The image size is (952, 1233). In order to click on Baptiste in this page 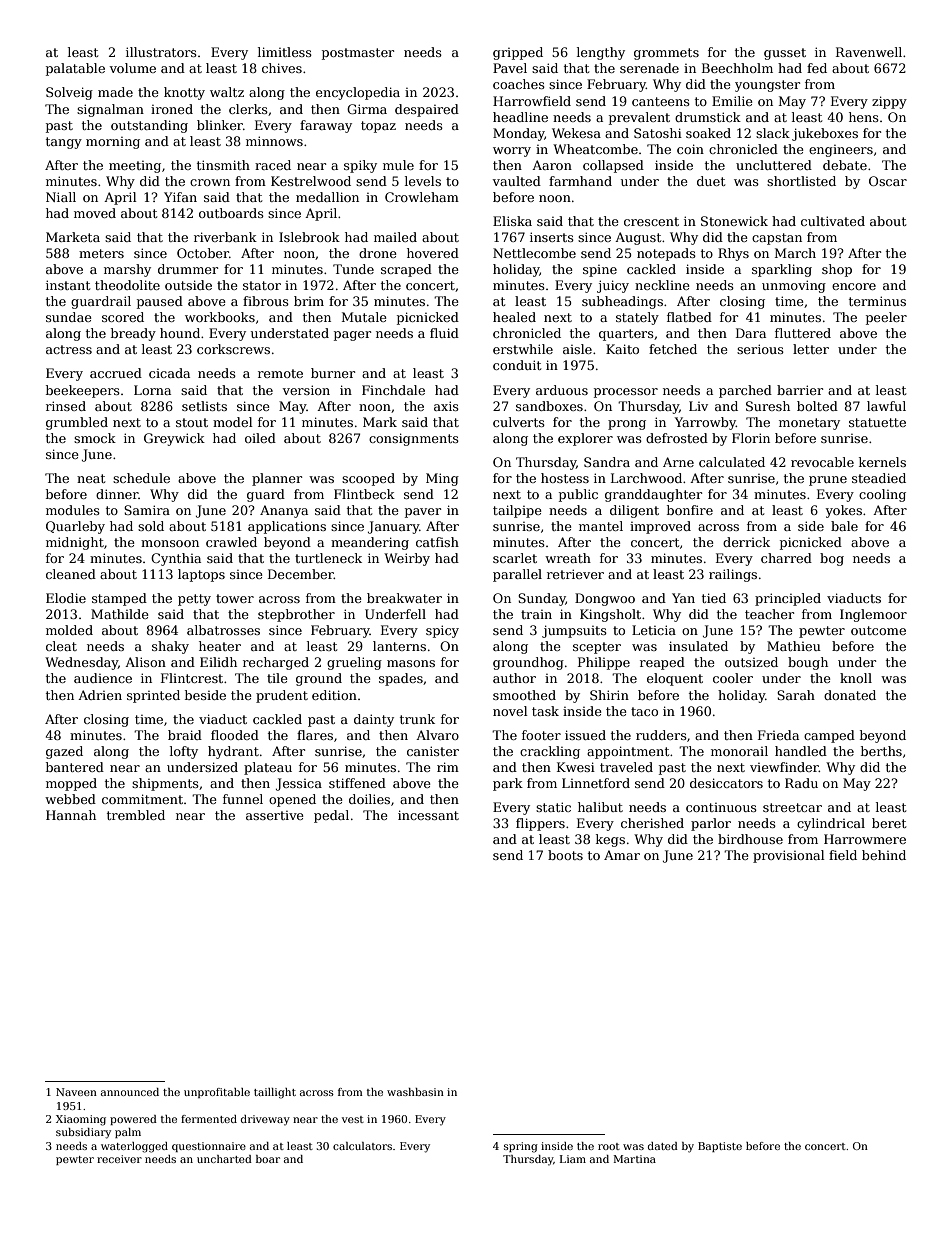, I will do `click(720, 1147)`.
